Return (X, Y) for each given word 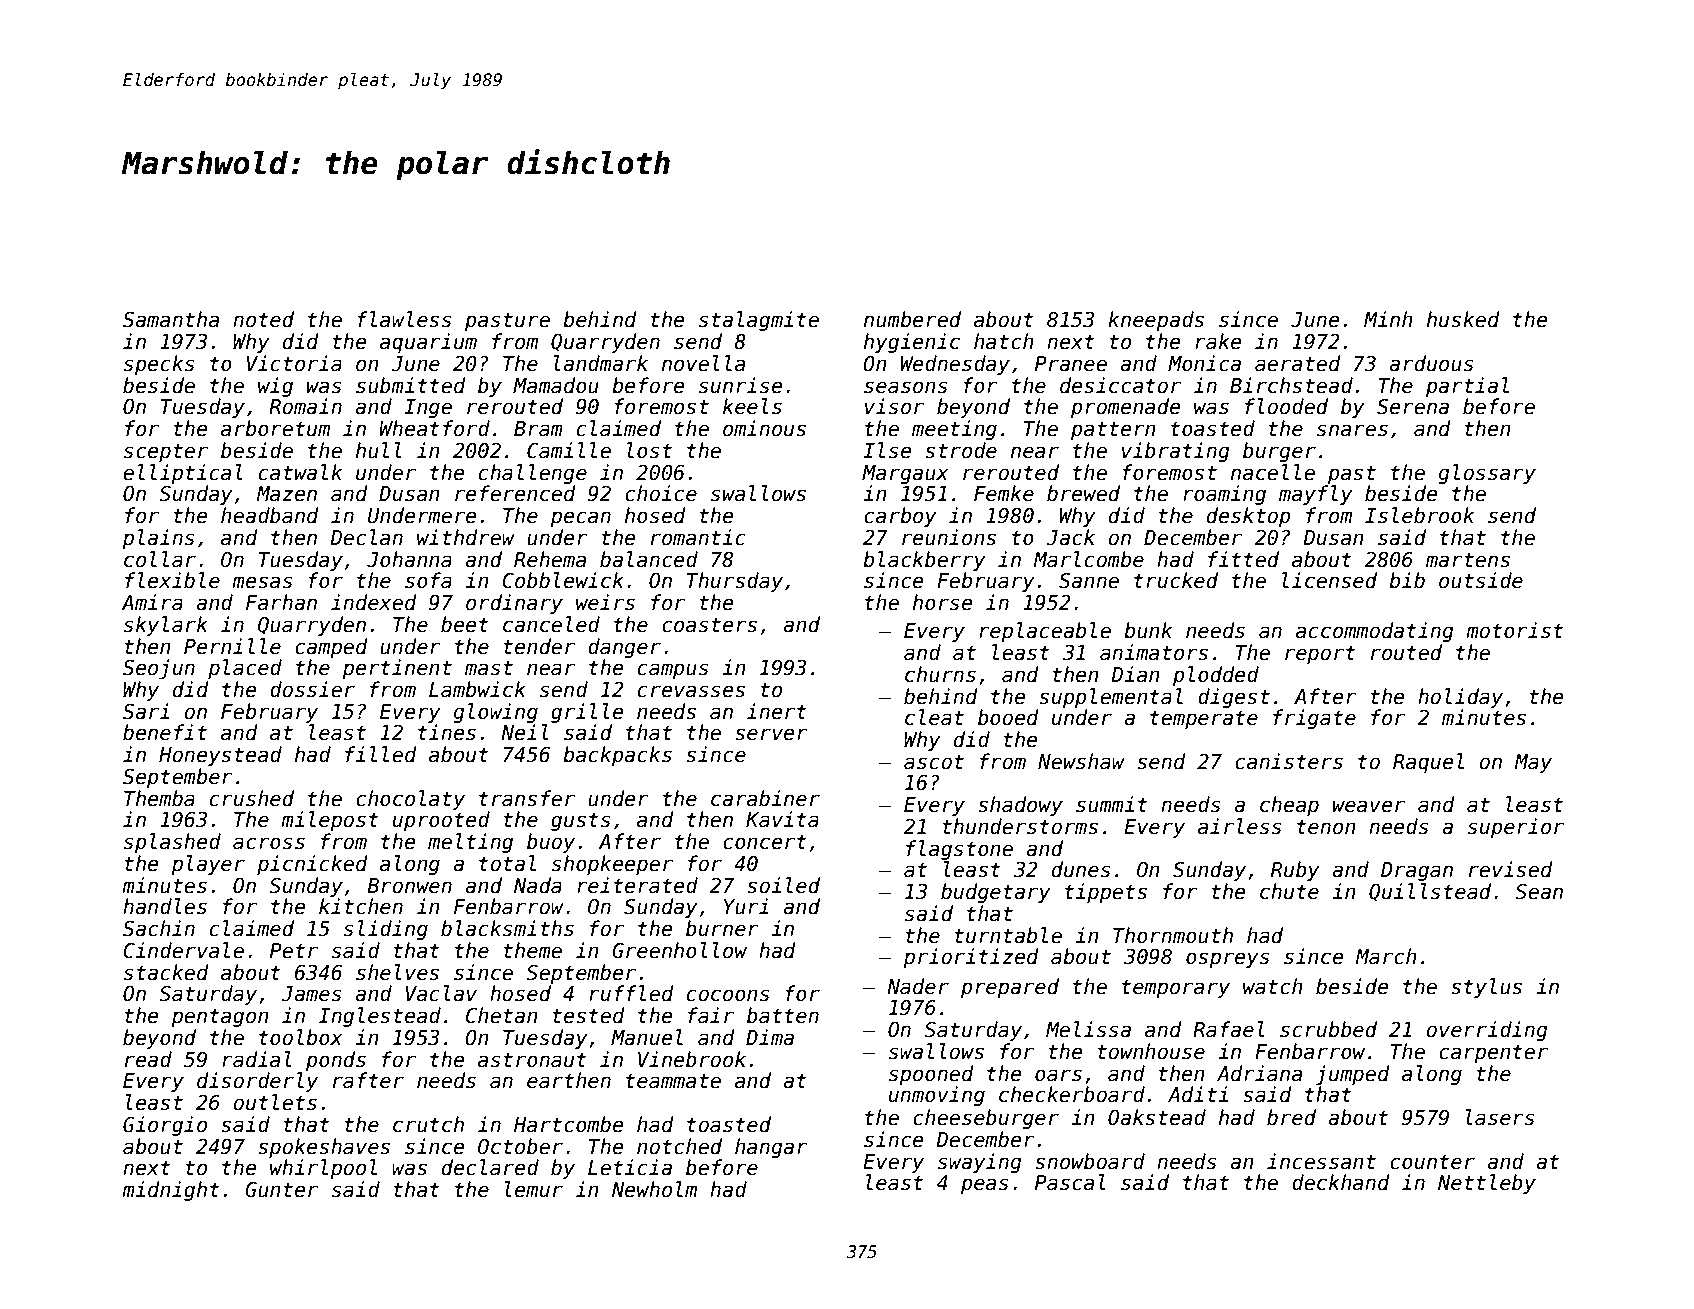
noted (263, 319)
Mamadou (556, 385)
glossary (1487, 474)
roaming (1224, 495)
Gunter (281, 1190)
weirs (605, 602)
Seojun (159, 669)
